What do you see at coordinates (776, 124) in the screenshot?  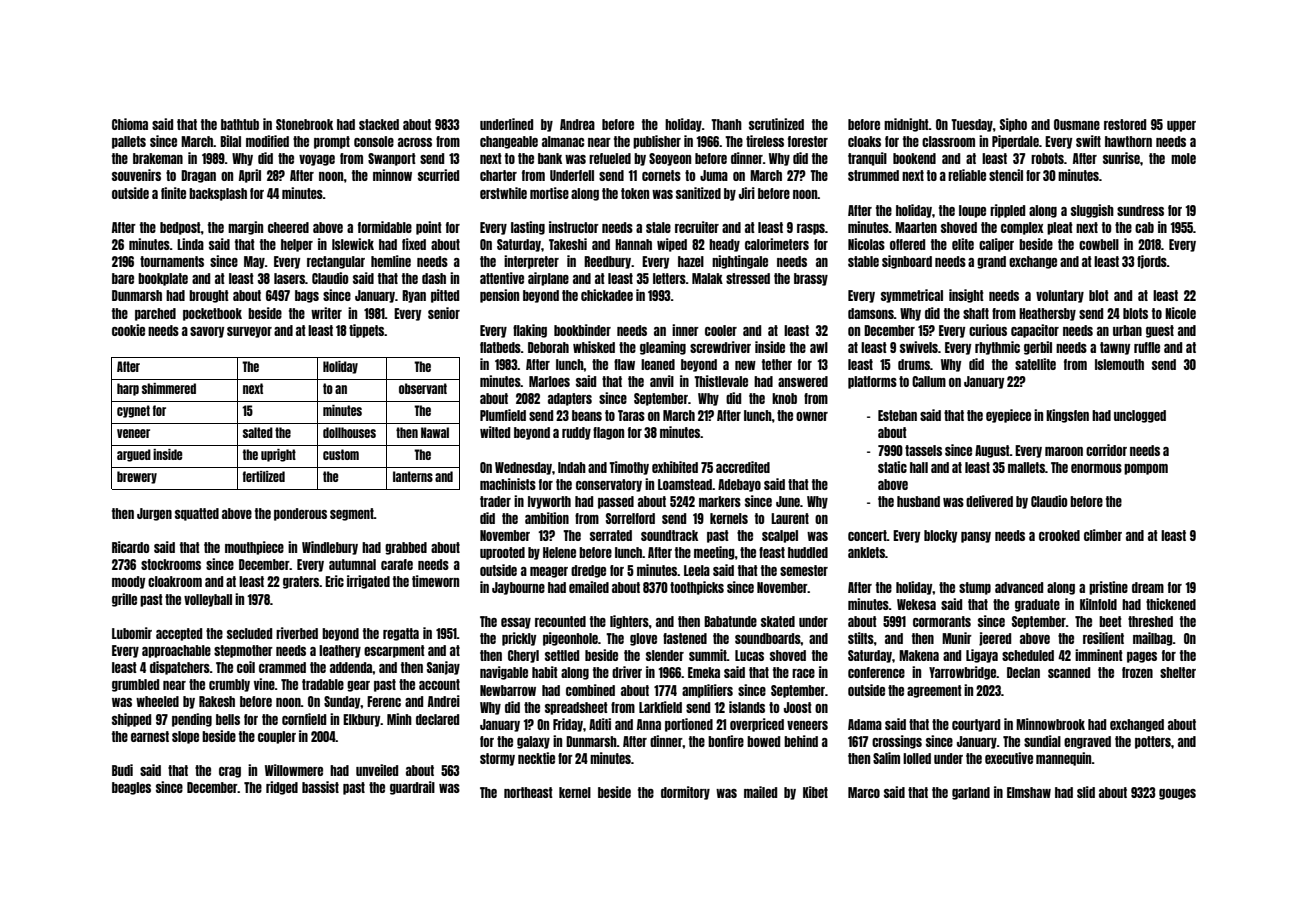 I see `scrutinized` at bounding box center [776, 124].
